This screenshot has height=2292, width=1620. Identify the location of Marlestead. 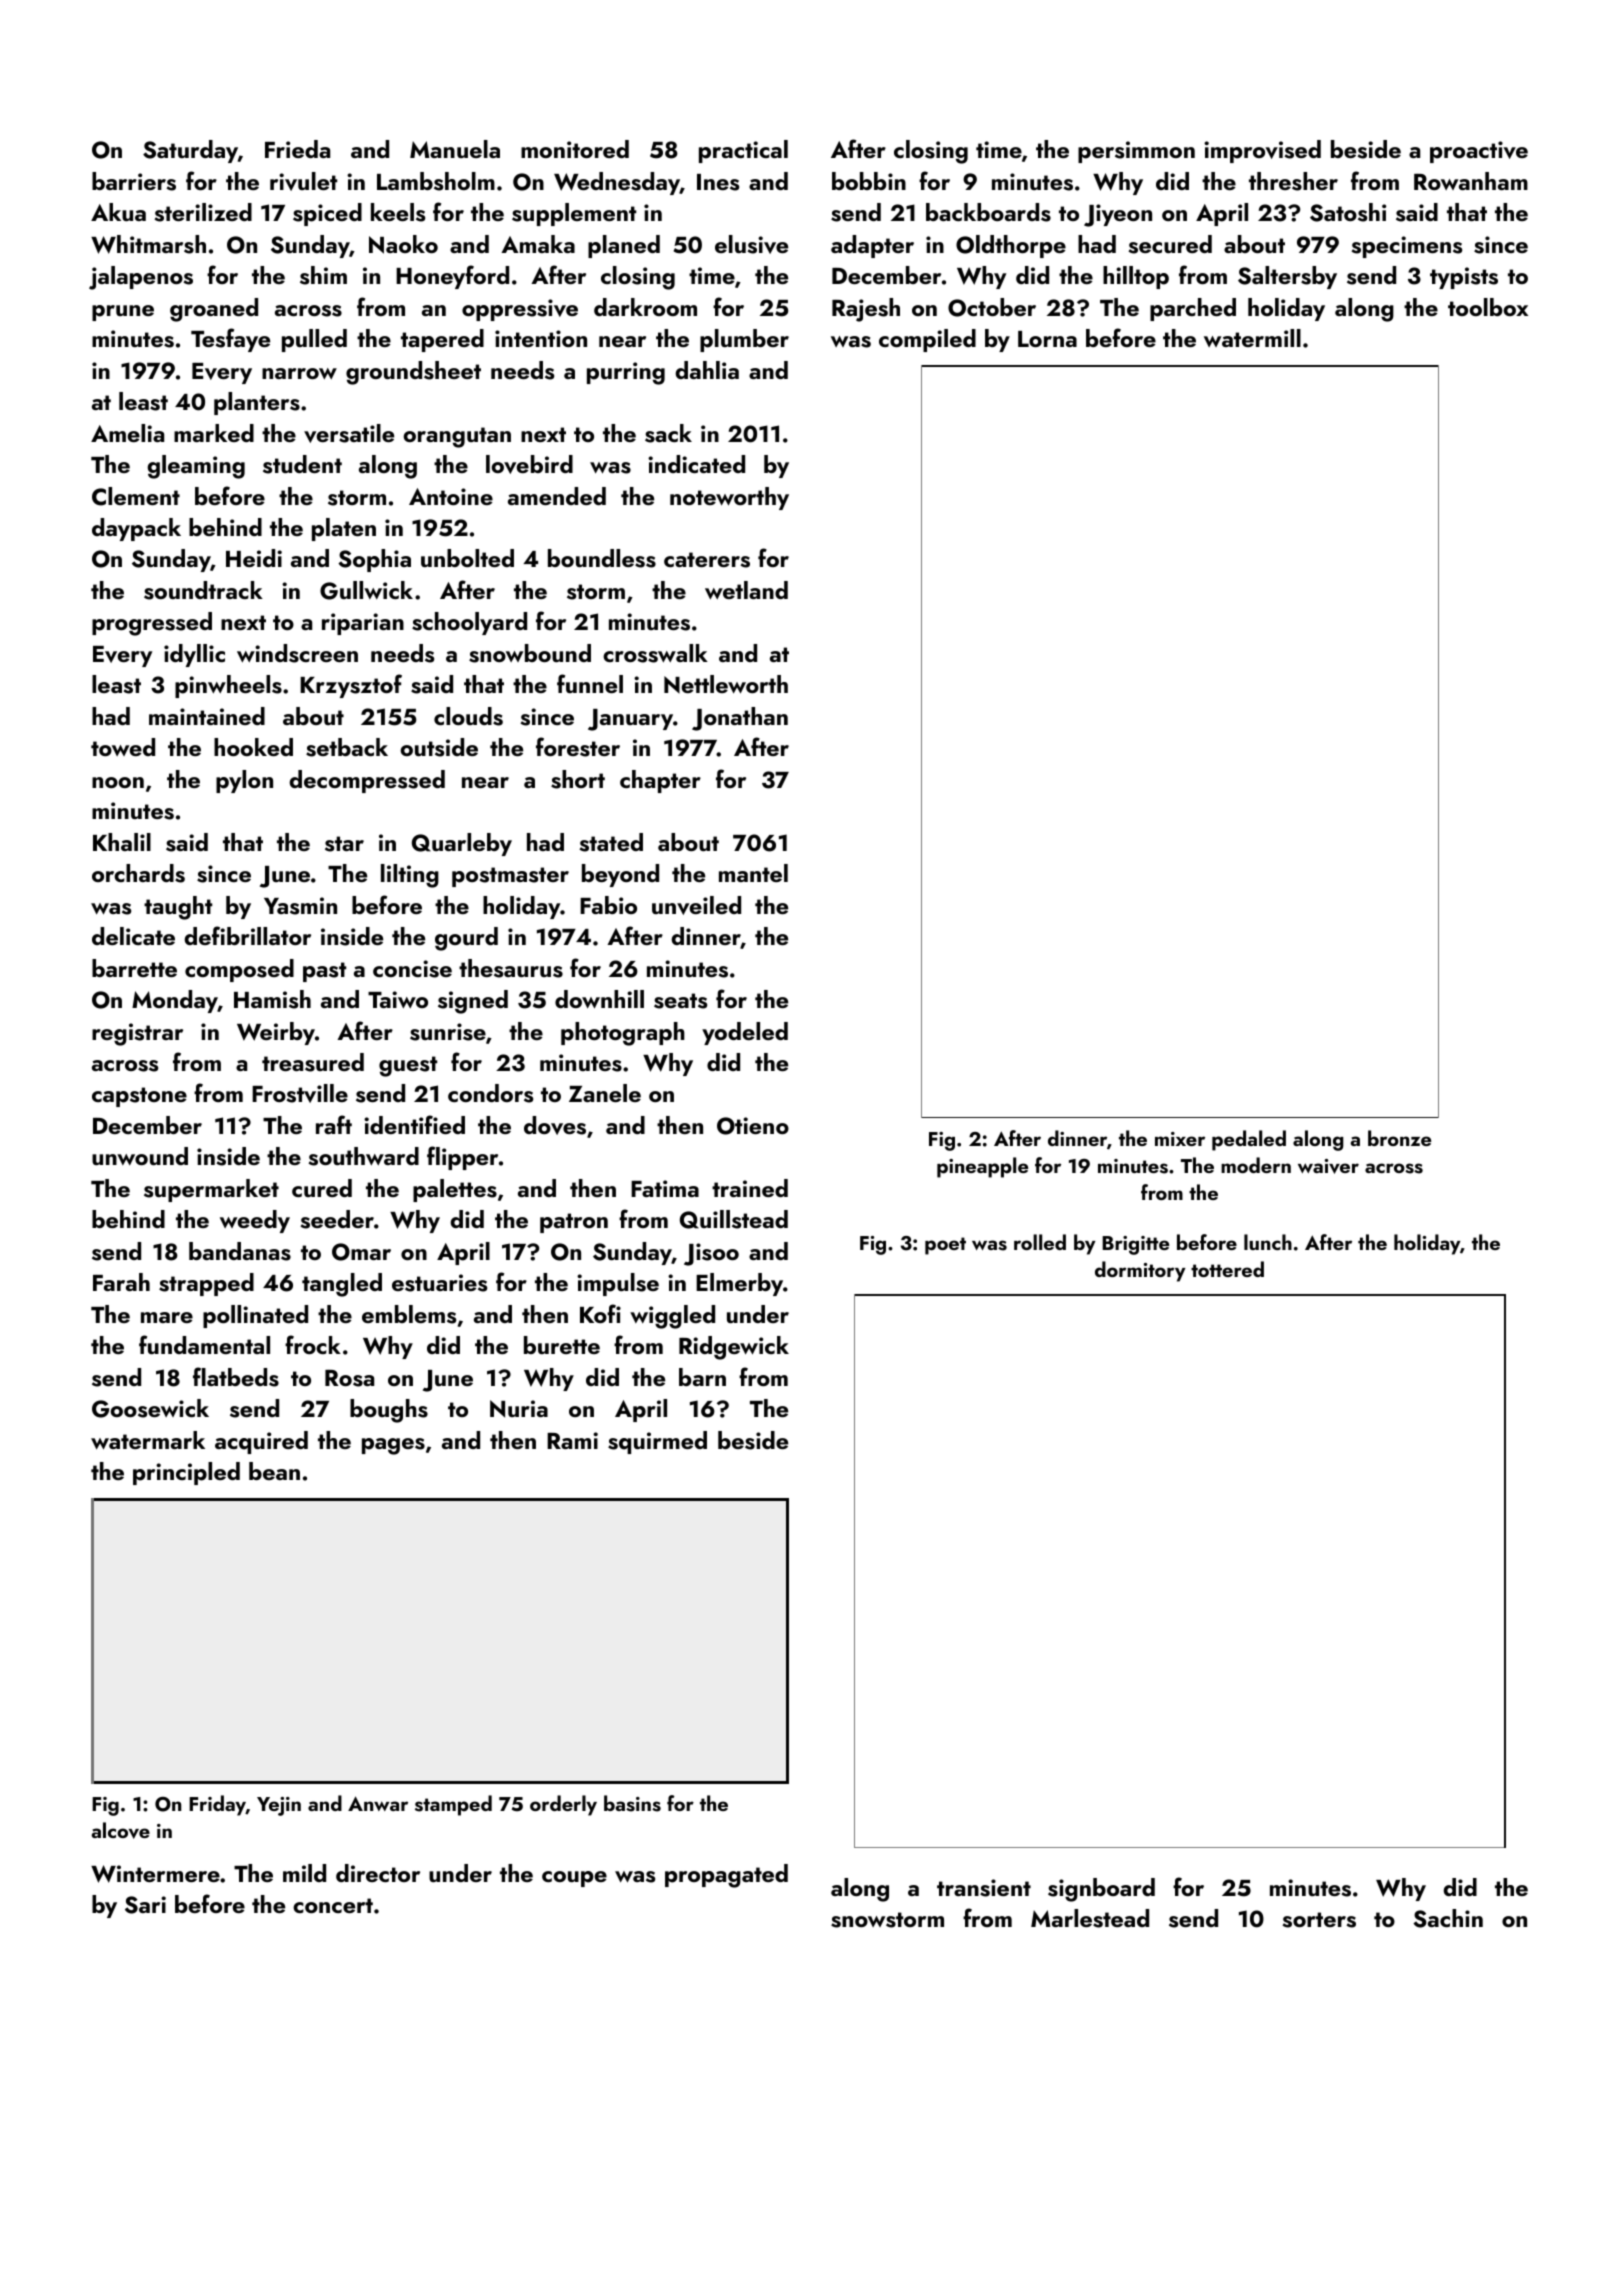
(1090, 1918).
